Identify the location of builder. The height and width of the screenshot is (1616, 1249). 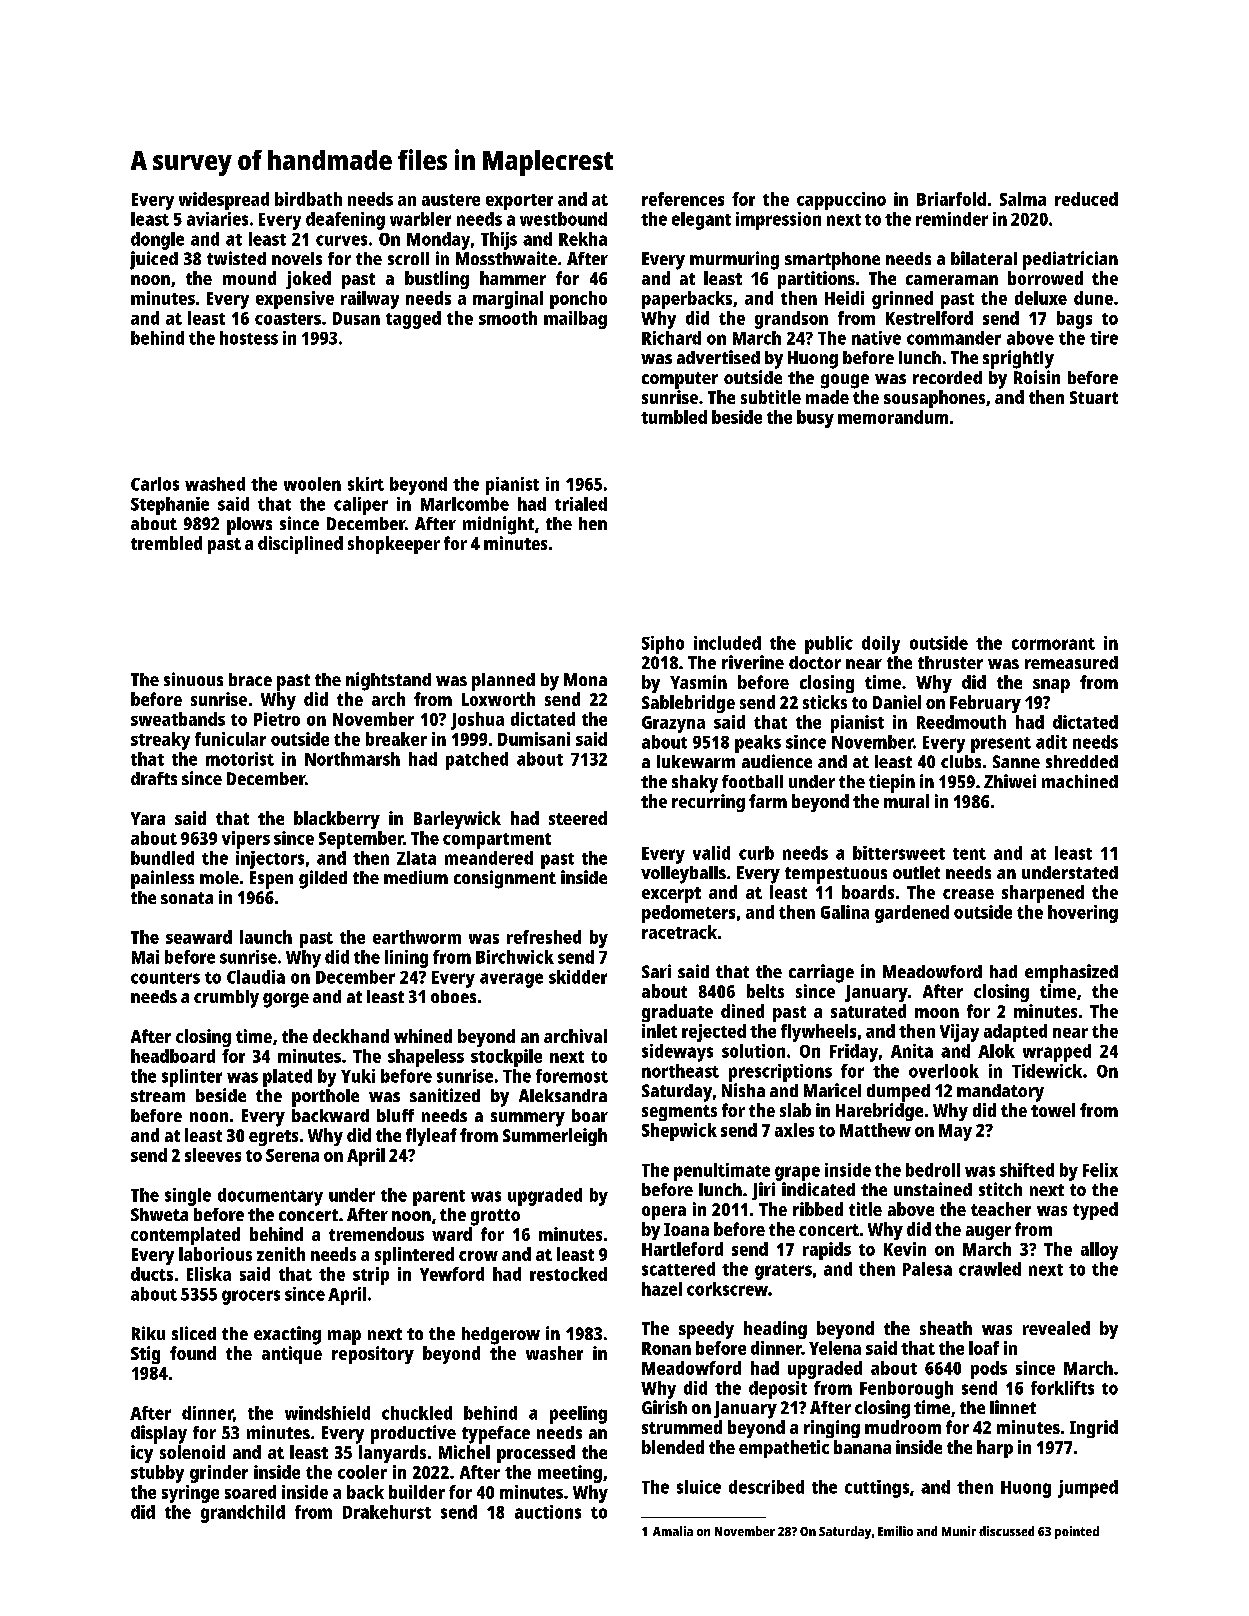
(417, 1492).
